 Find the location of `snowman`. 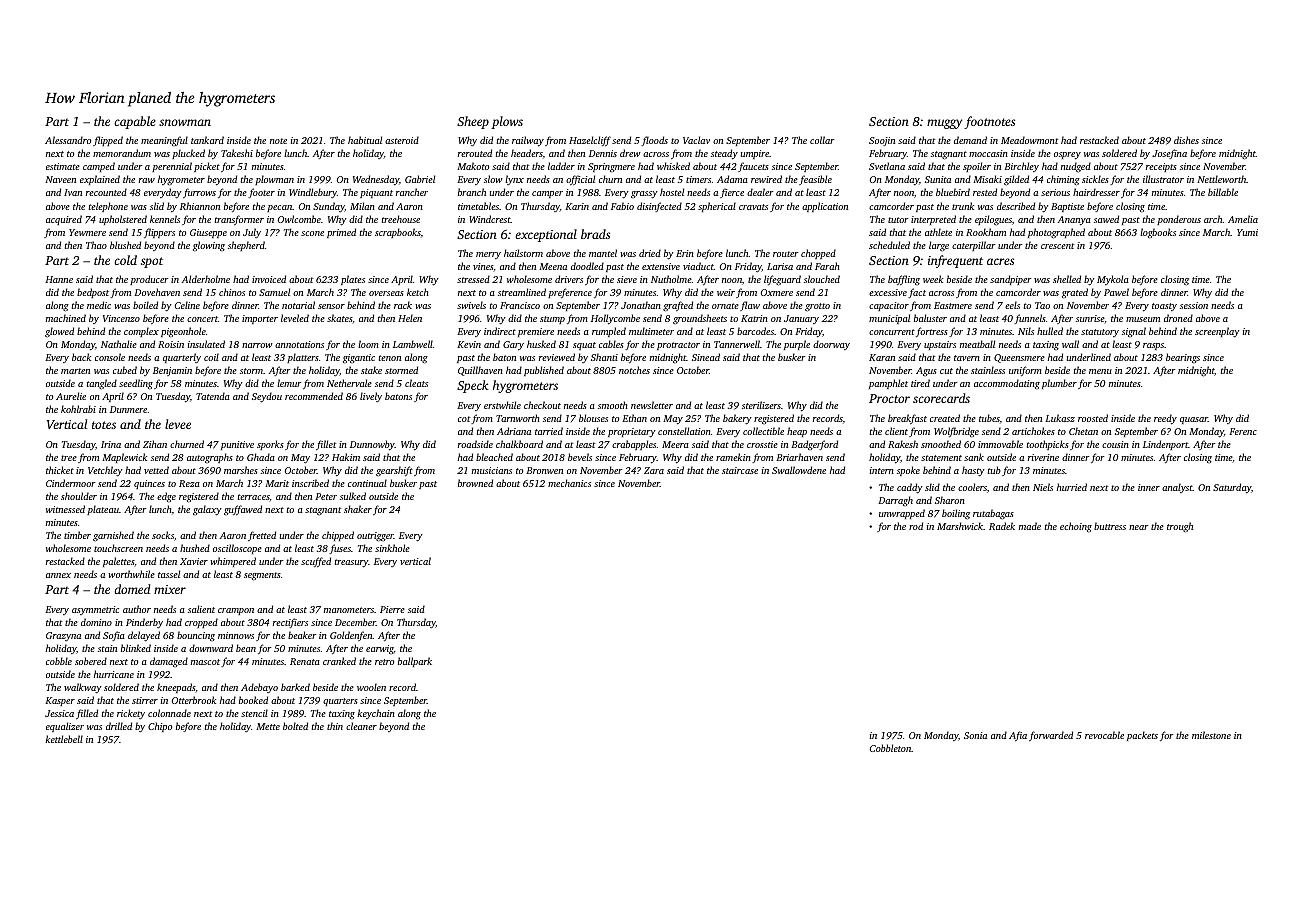

snowman is located at coordinates (185, 122).
